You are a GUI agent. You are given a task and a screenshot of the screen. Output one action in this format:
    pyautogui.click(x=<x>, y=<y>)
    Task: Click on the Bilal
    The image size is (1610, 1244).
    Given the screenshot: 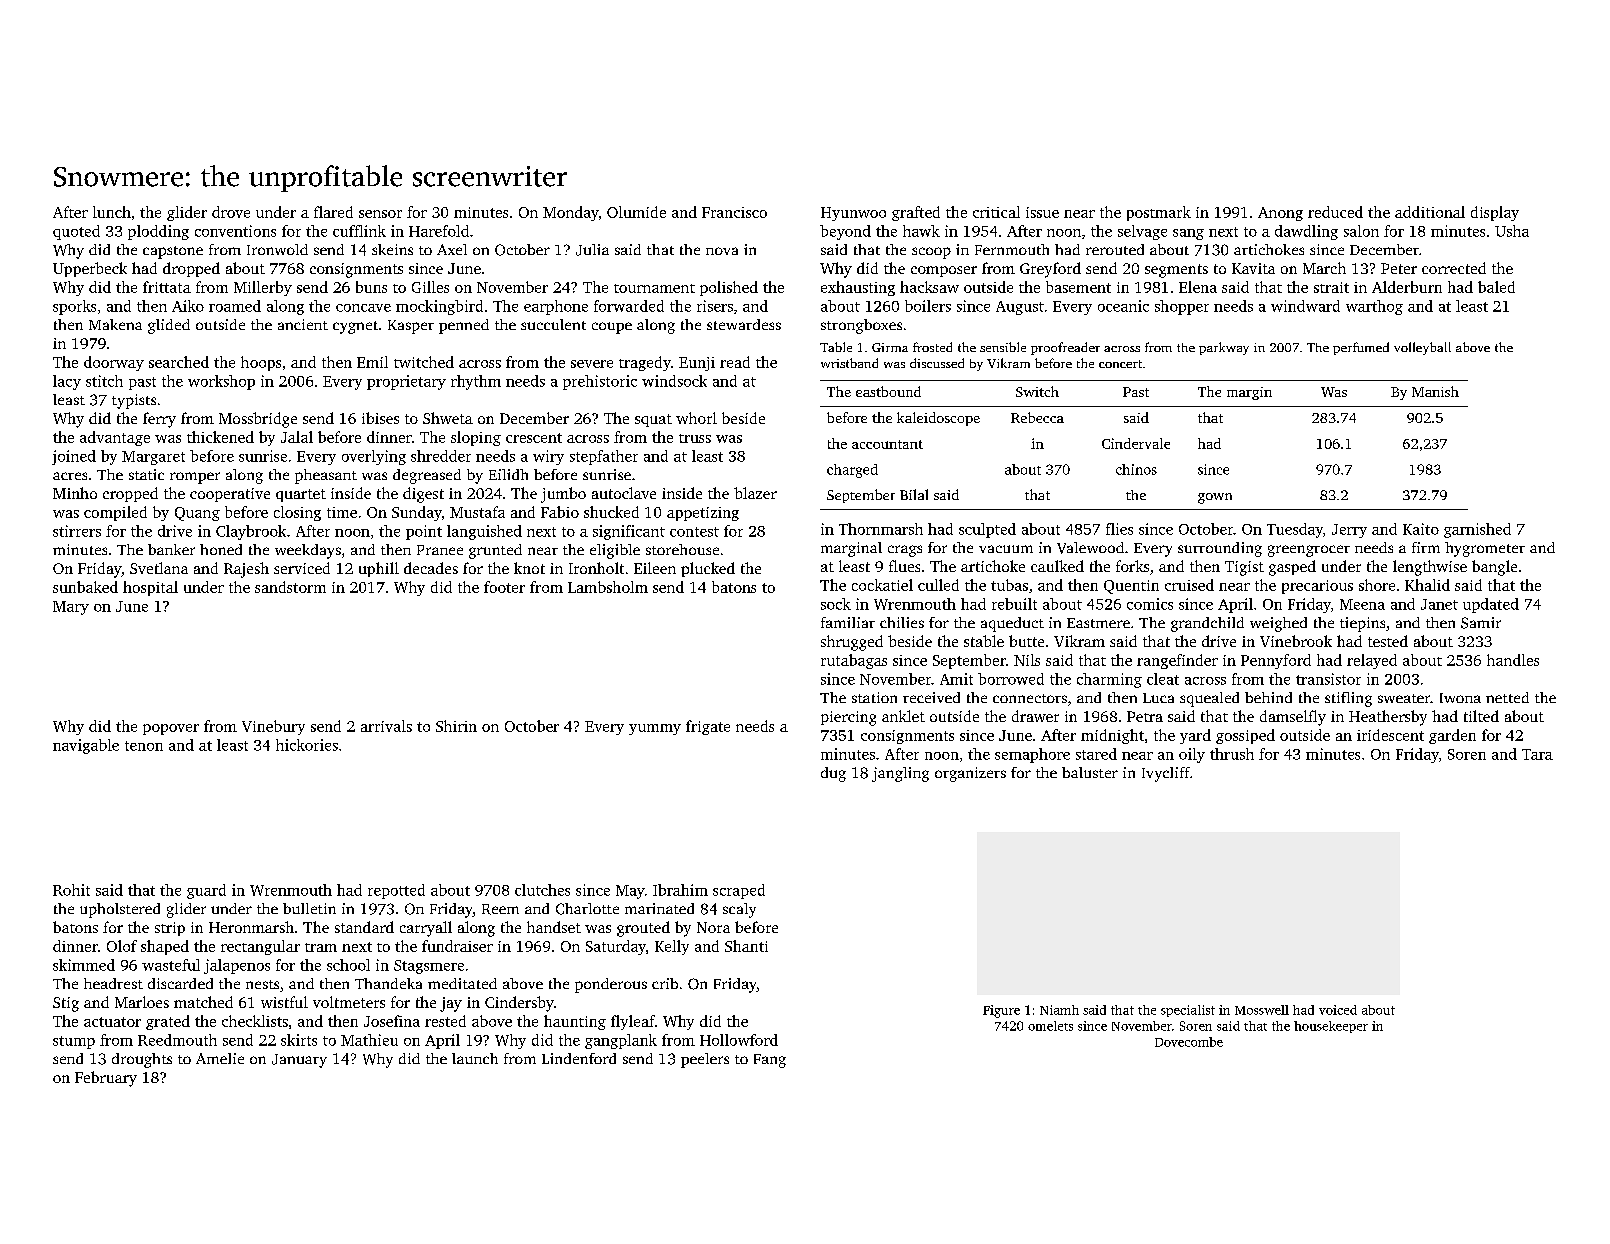 What is the action you would take?
    pyautogui.click(x=914, y=494)
